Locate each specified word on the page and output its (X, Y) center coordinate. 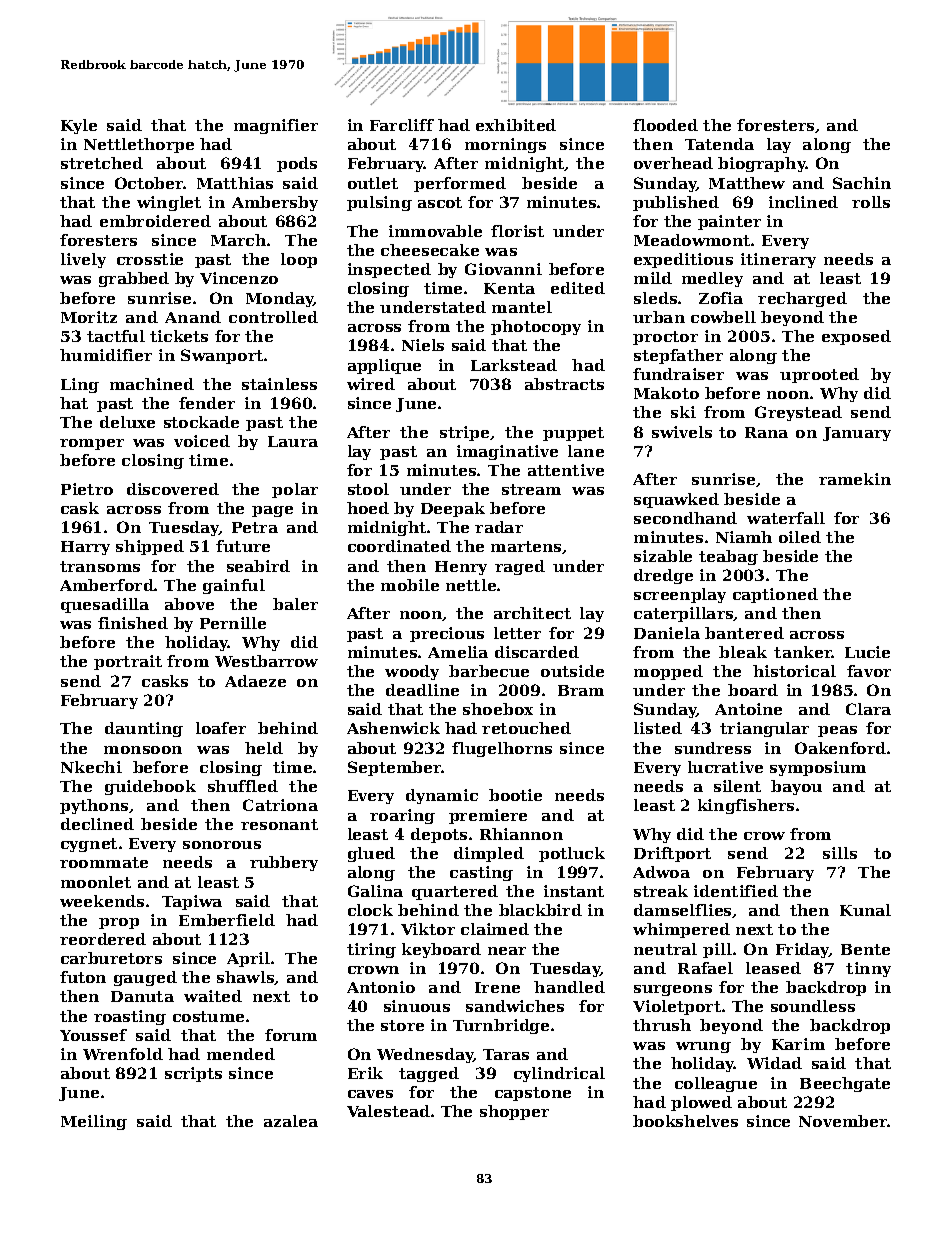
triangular (764, 729)
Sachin (862, 183)
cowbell (723, 317)
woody (412, 672)
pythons (94, 806)
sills (840, 853)
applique (384, 366)
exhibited (516, 125)
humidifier (106, 355)
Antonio (381, 987)
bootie (515, 795)
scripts (193, 1074)
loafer (221, 728)
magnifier (276, 126)
